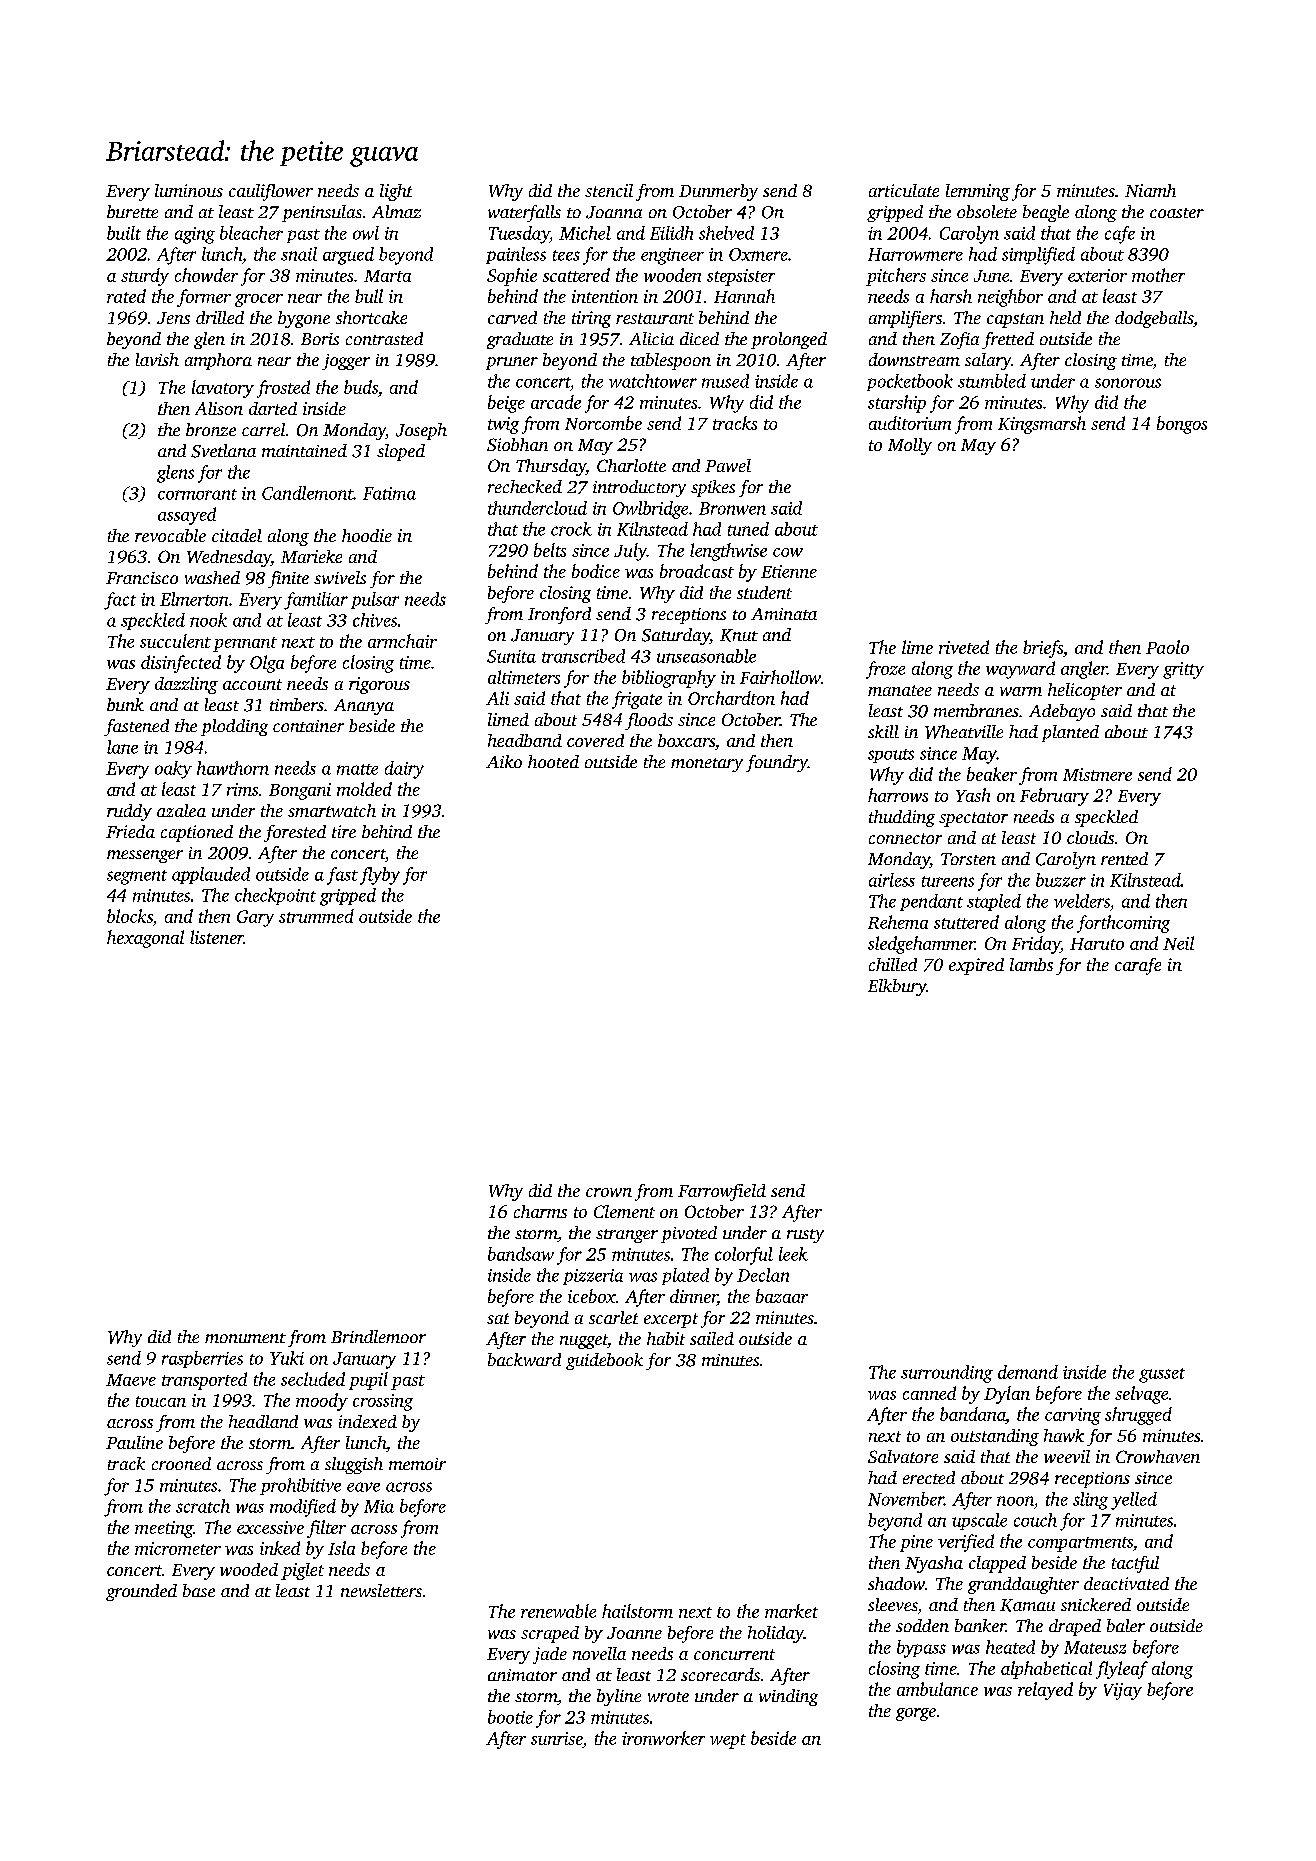 The image size is (1316, 1861). I want to click on cormorant, so click(197, 494).
